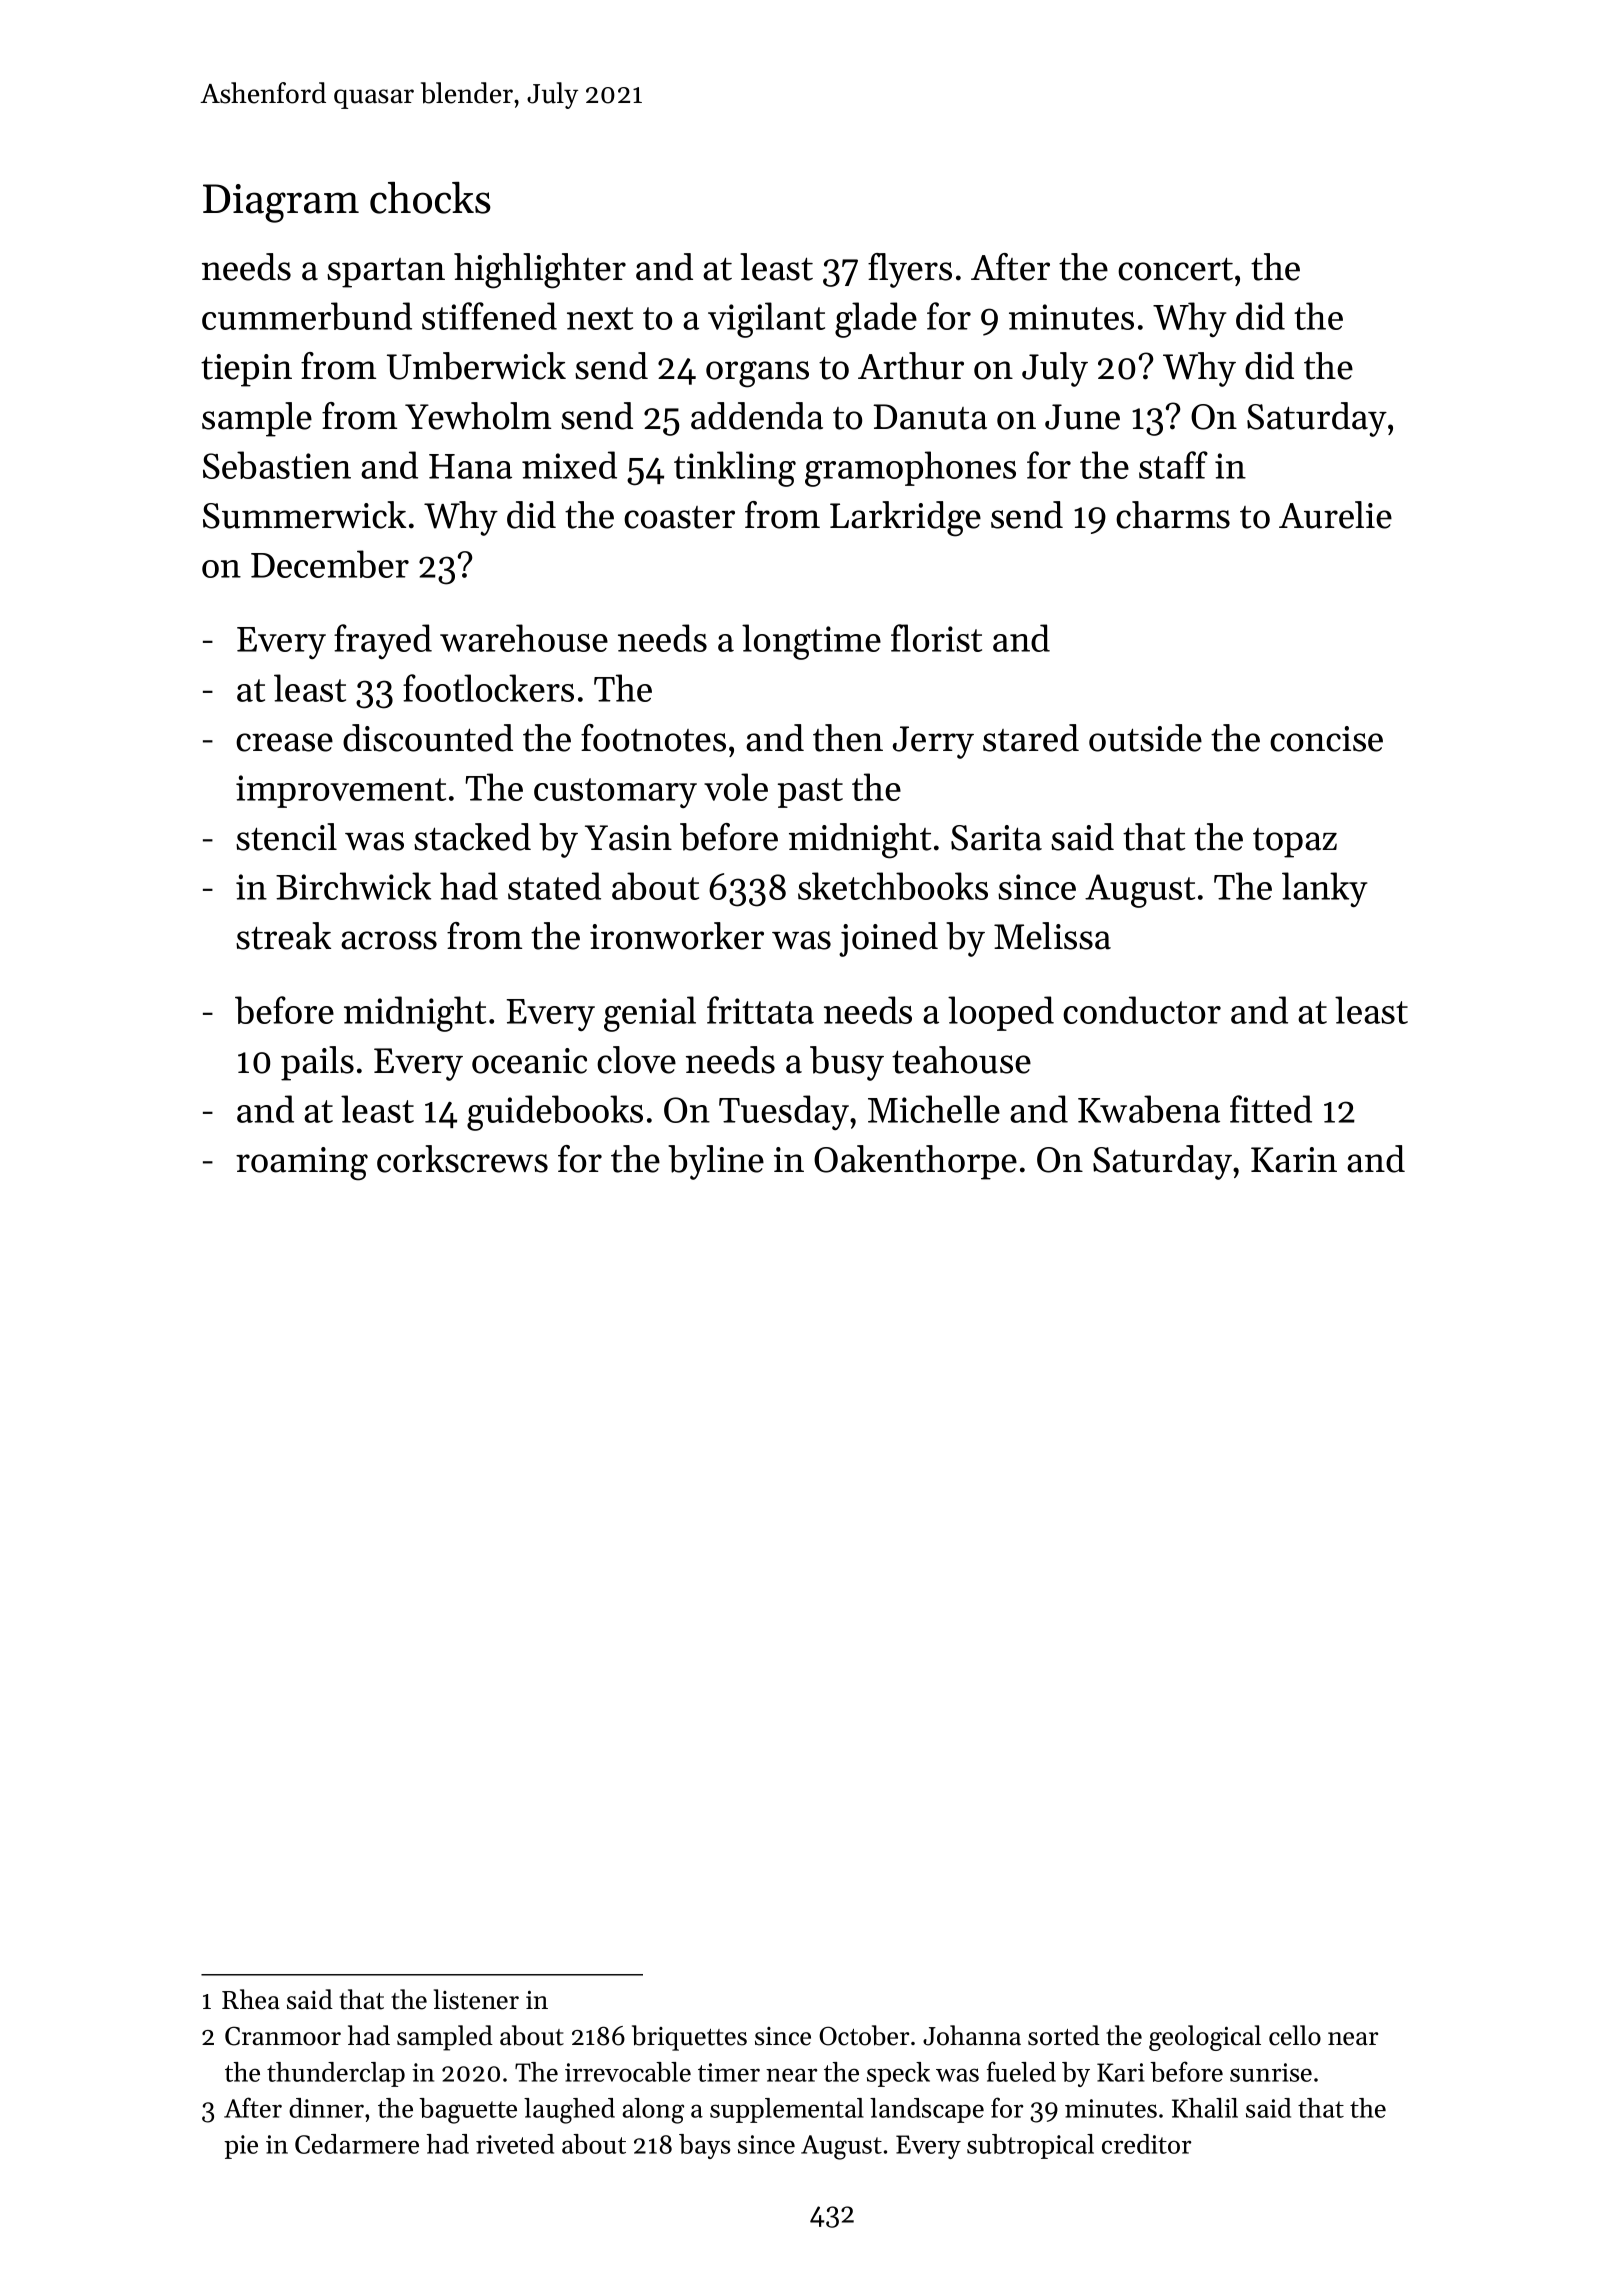 Image resolution: width=1620 pixels, height=2292 pixels. I want to click on Rhea, so click(251, 1999).
